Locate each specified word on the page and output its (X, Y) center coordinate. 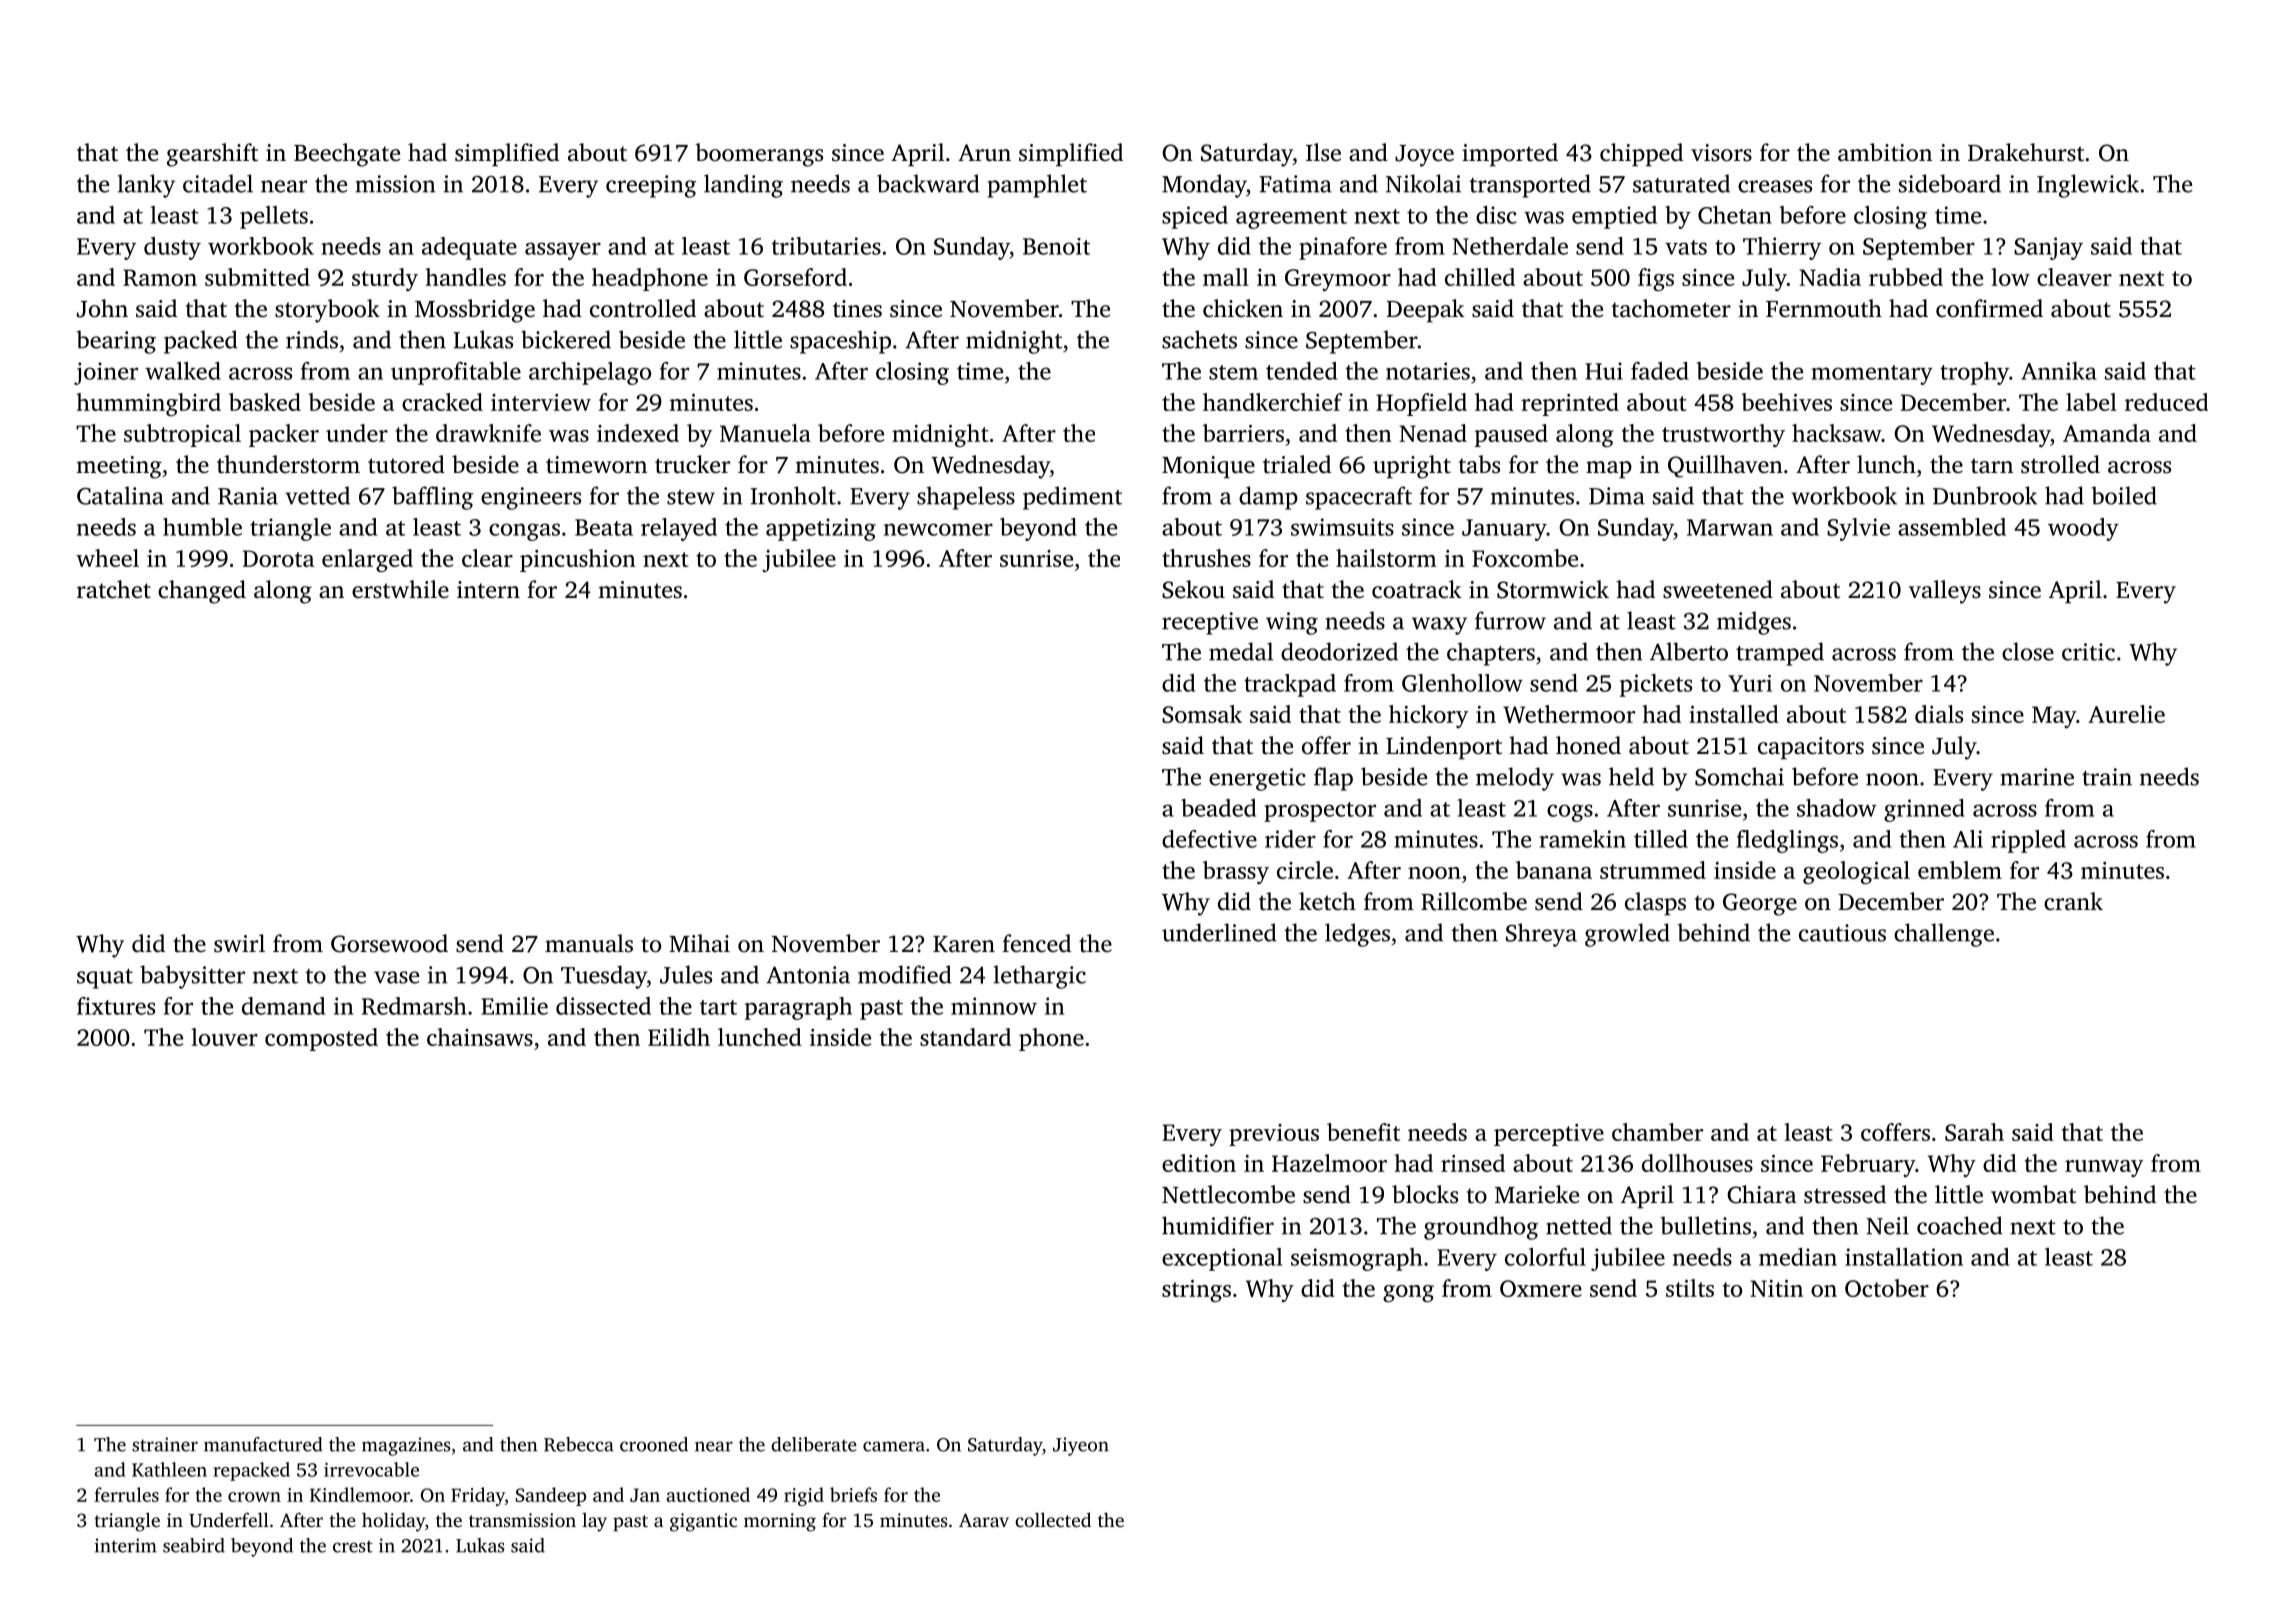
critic (2088, 652)
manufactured (263, 1444)
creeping (651, 186)
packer (284, 435)
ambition (1885, 152)
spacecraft (1359, 498)
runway (2104, 1168)
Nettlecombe (1228, 1194)
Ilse (1323, 152)
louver (224, 1037)
